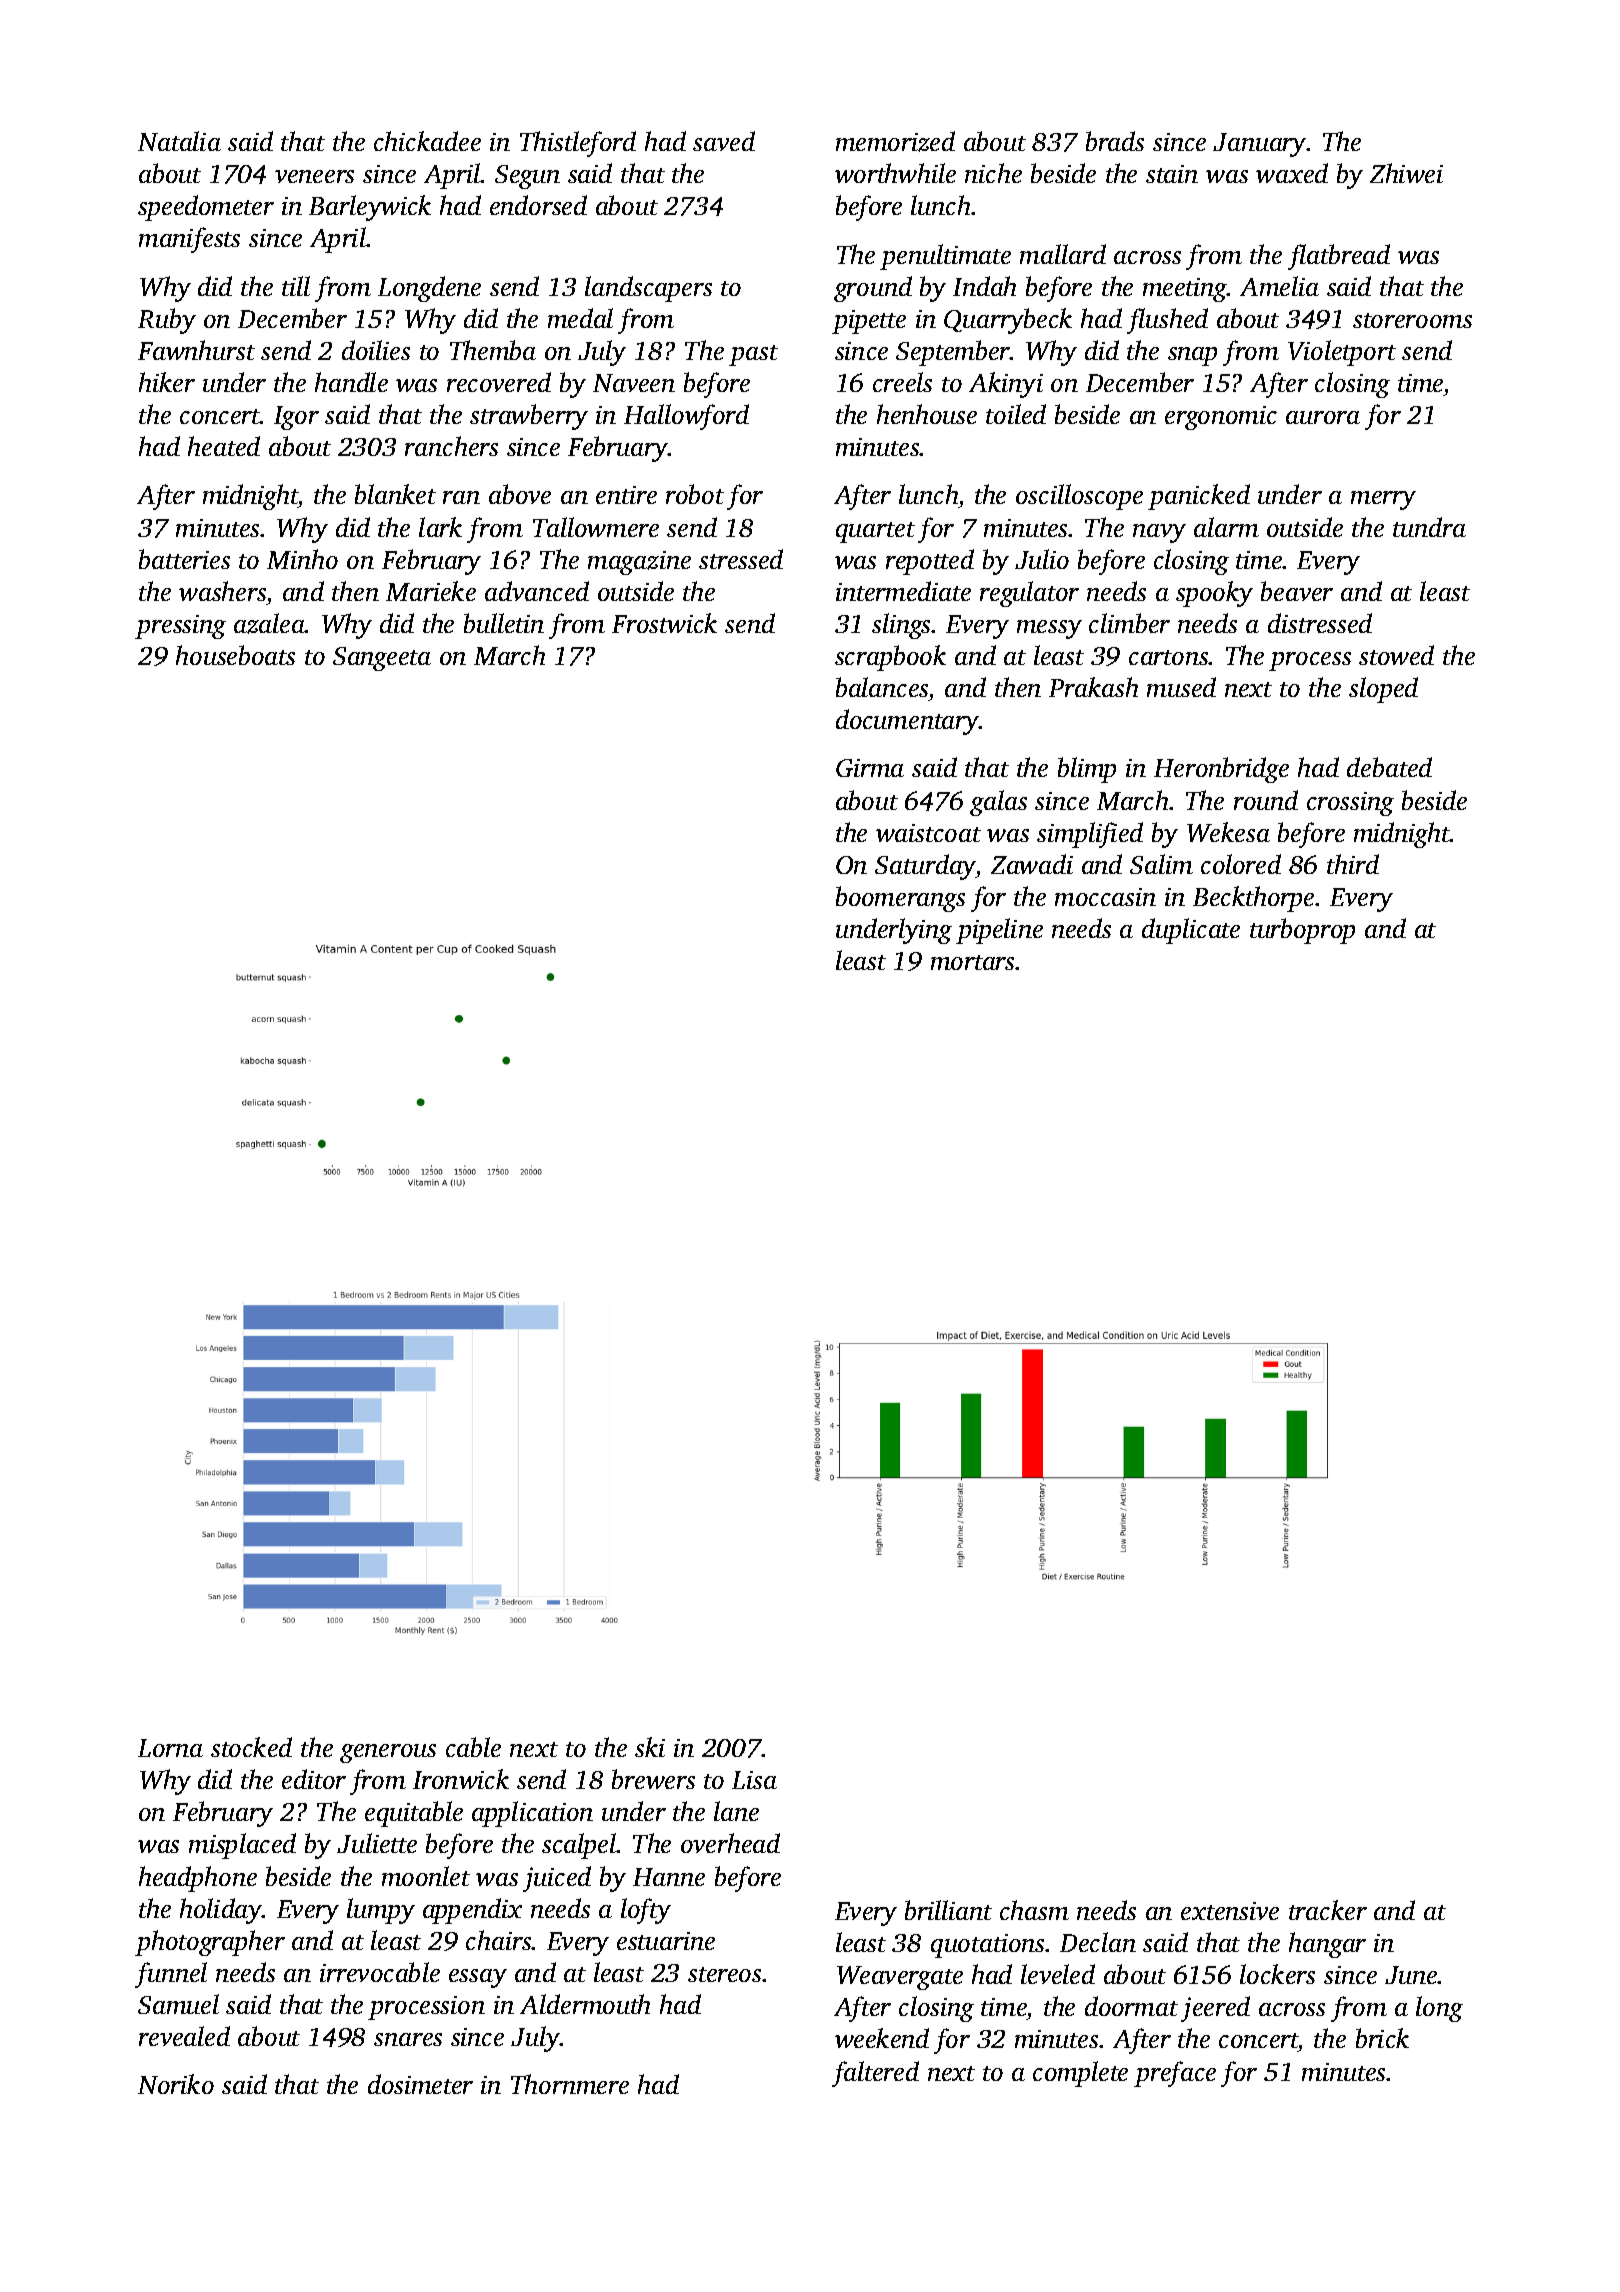 The image size is (1620, 2292). I want to click on Lisa, so click(754, 1780).
